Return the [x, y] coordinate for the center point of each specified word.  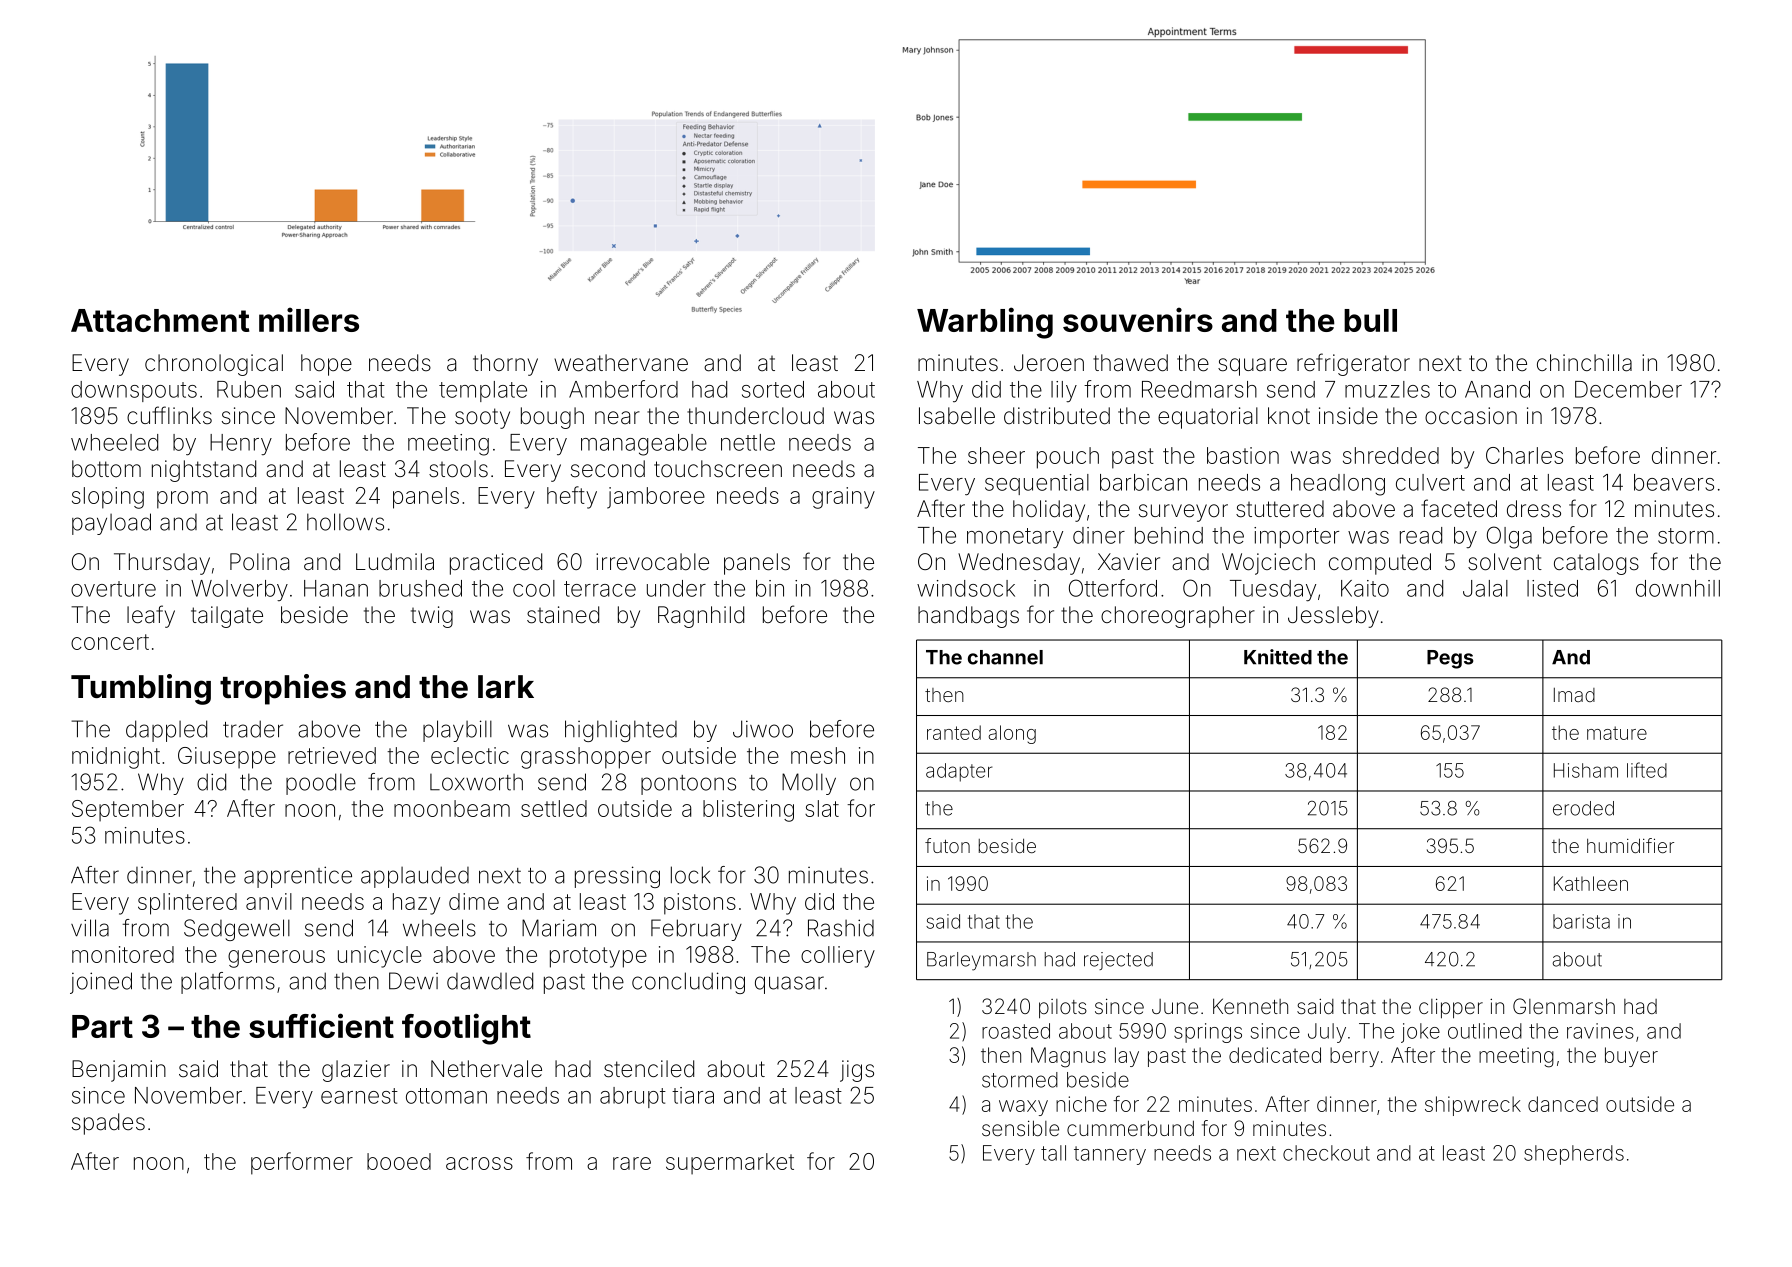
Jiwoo [763, 729]
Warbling [985, 323]
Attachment [160, 320]
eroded [1583, 808]
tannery [1110, 1155]
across [479, 1163]
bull [1370, 320]
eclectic [470, 755]
